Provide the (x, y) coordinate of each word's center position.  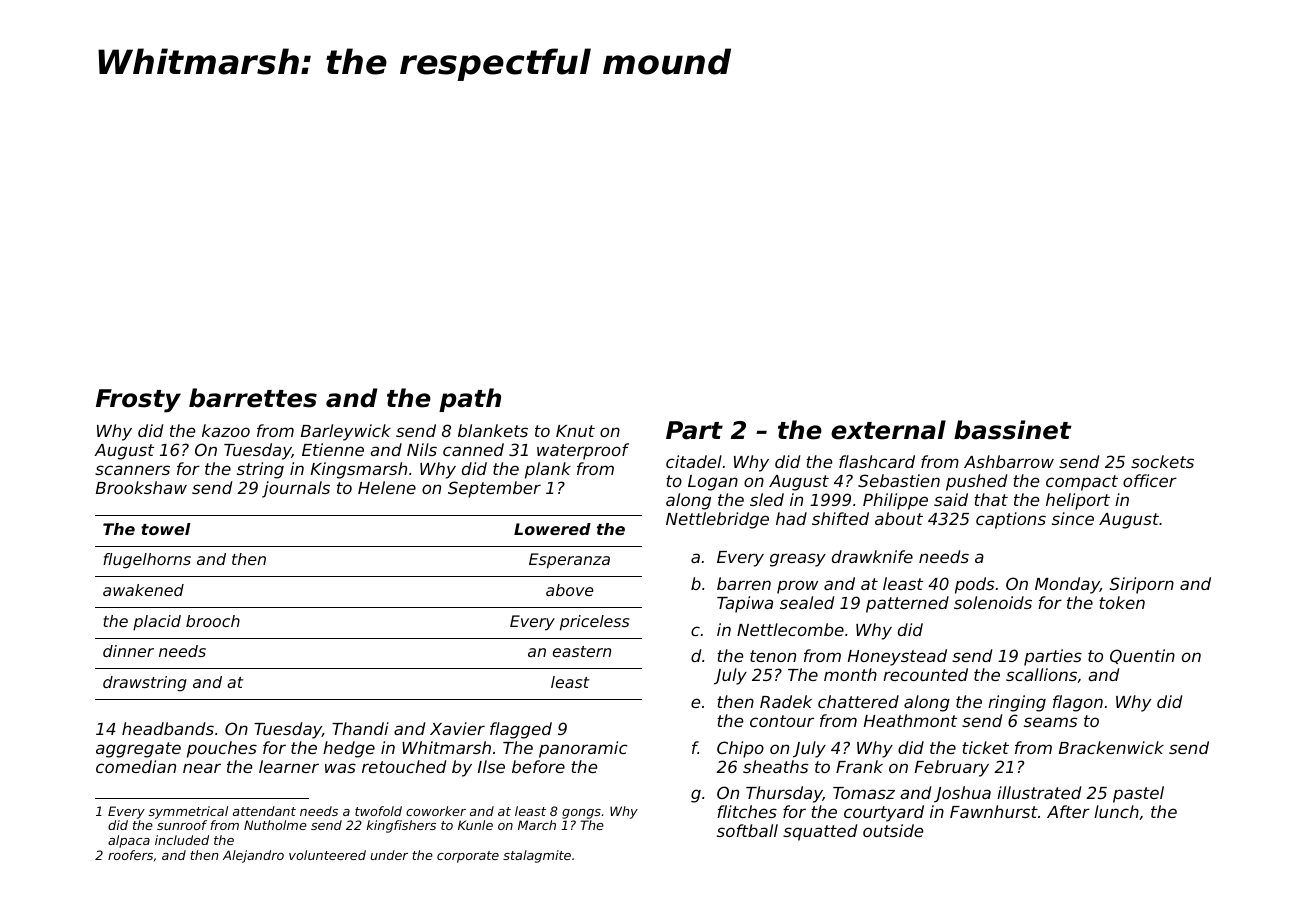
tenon (773, 656)
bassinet (1013, 430)
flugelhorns (147, 561)
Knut (575, 431)
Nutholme (275, 825)
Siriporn (1142, 585)
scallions (1041, 674)
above (570, 590)
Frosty (138, 401)
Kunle (475, 825)
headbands (168, 728)
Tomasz (864, 793)
